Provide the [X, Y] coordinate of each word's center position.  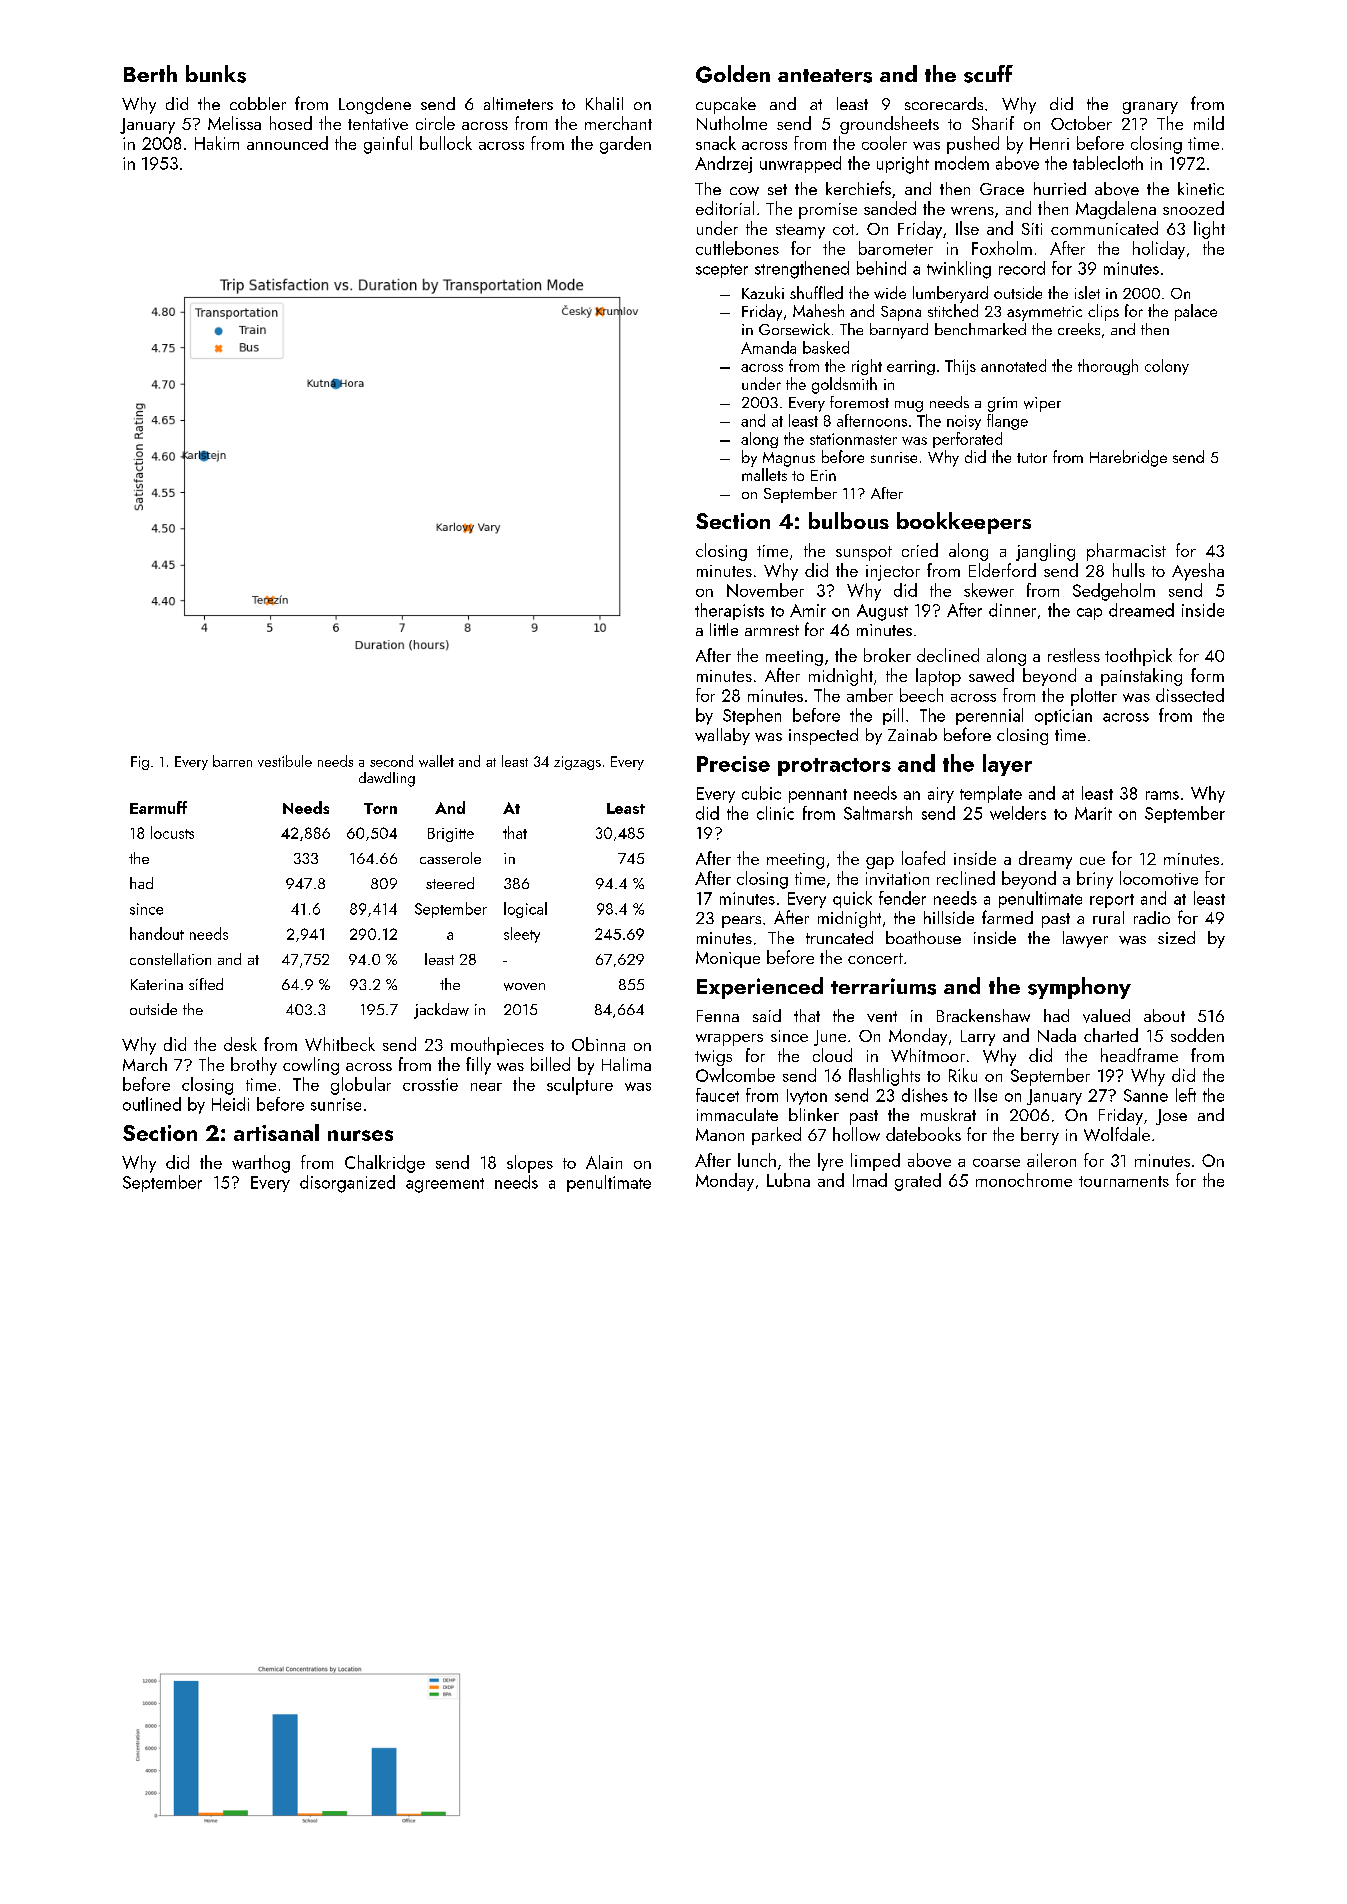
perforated [967, 440]
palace [1196, 312]
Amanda [768, 347]
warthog [261, 1164]
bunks [216, 74]
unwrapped [800, 164]
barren [232, 761]
